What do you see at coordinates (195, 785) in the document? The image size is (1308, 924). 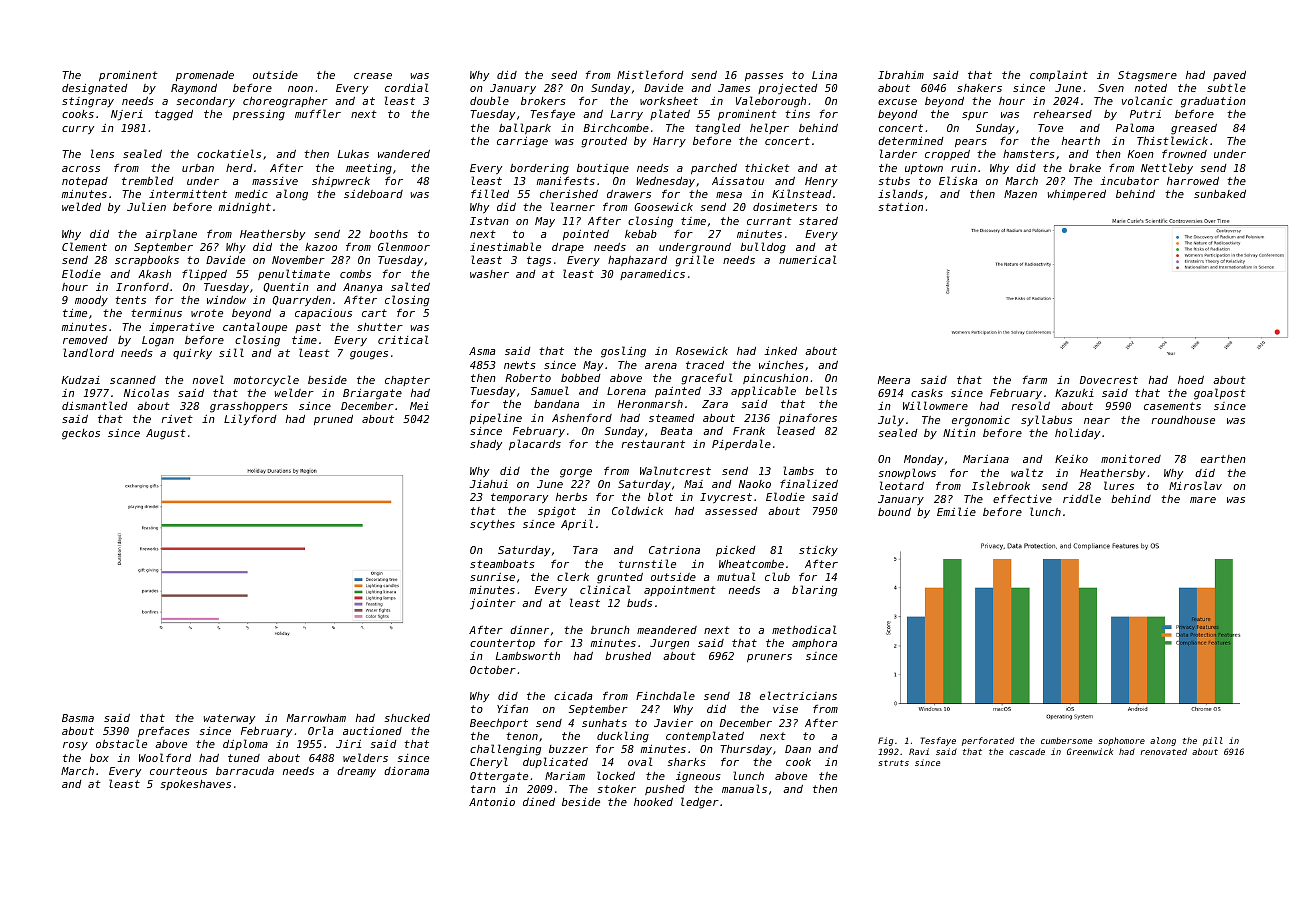 I see `spokeshaves` at bounding box center [195, 785].
